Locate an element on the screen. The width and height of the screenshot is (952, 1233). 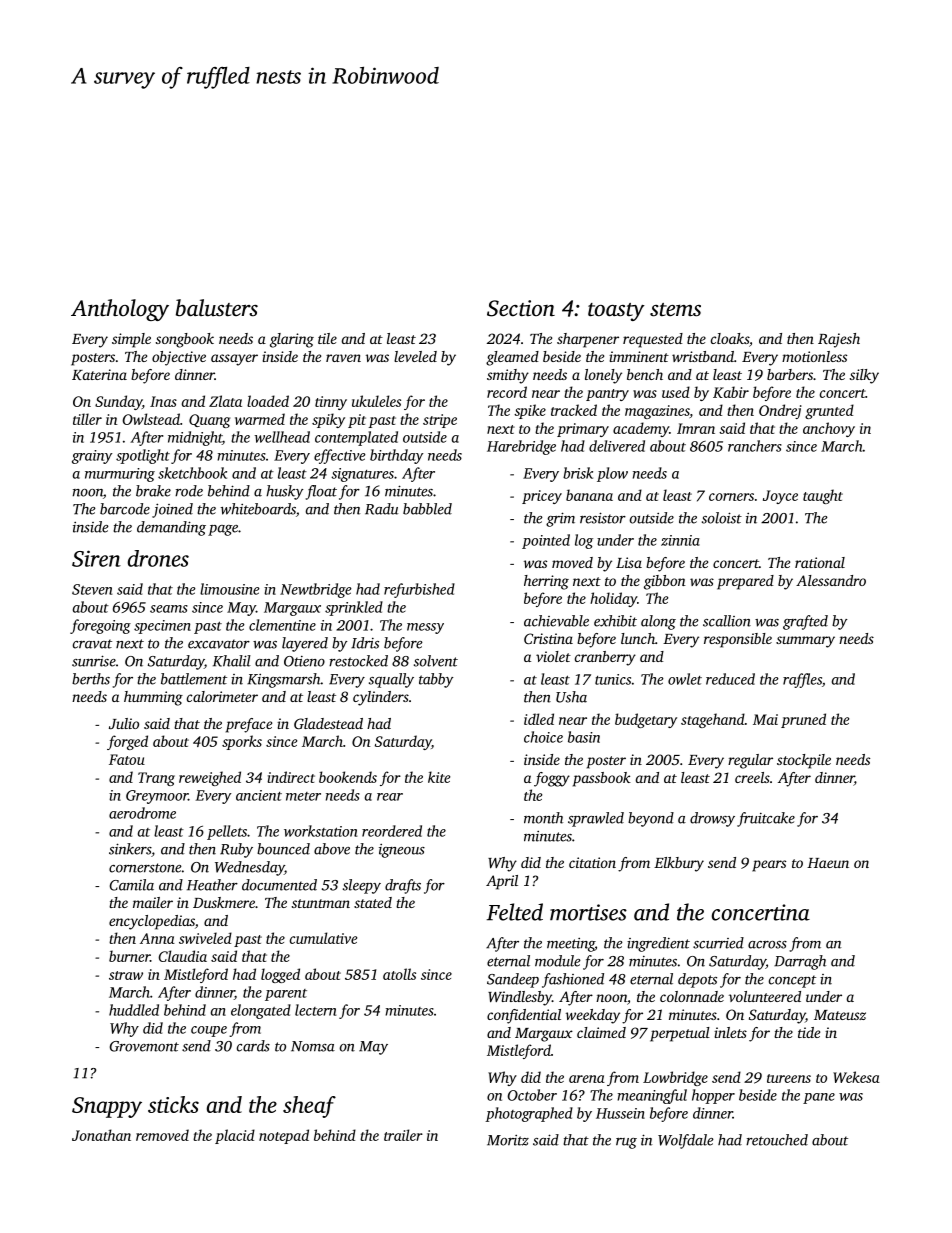
gibbon is located at coordinates (665, 582).
